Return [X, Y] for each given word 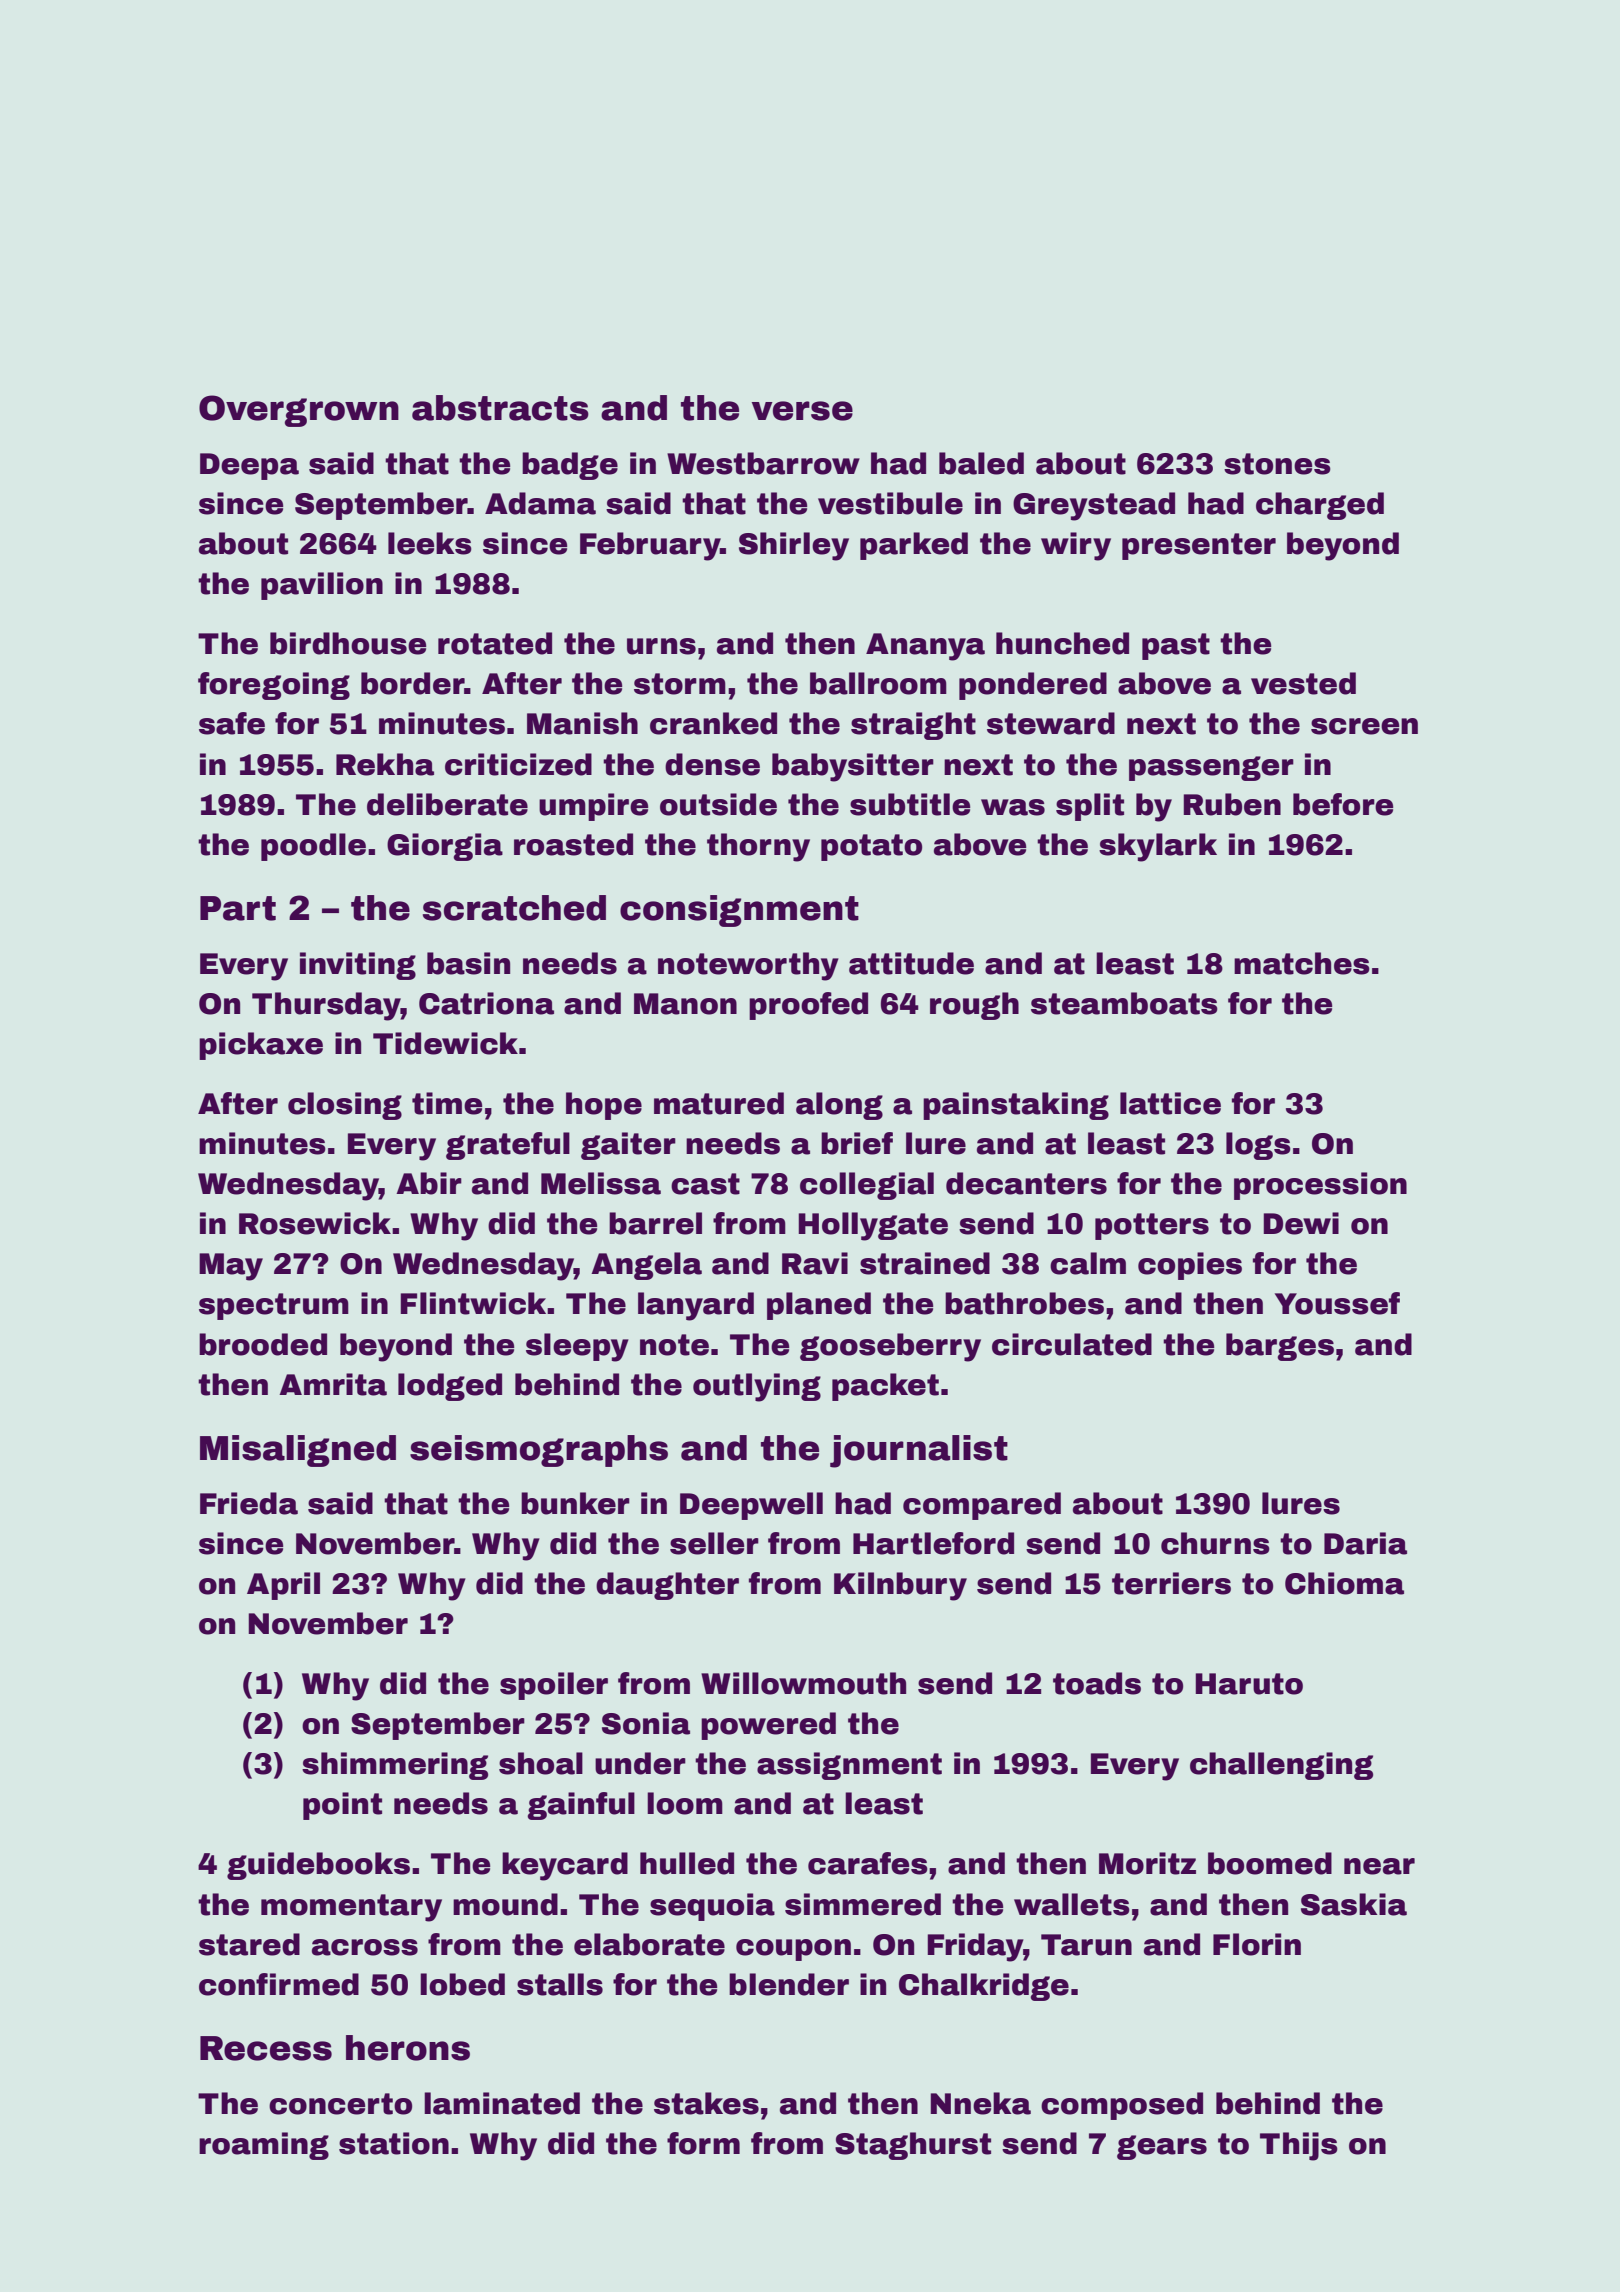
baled [981, 463]
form [703, 2143]
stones [1277, 464]
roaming [264, 2146]
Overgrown [299, 411]
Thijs [1299, 2146]
